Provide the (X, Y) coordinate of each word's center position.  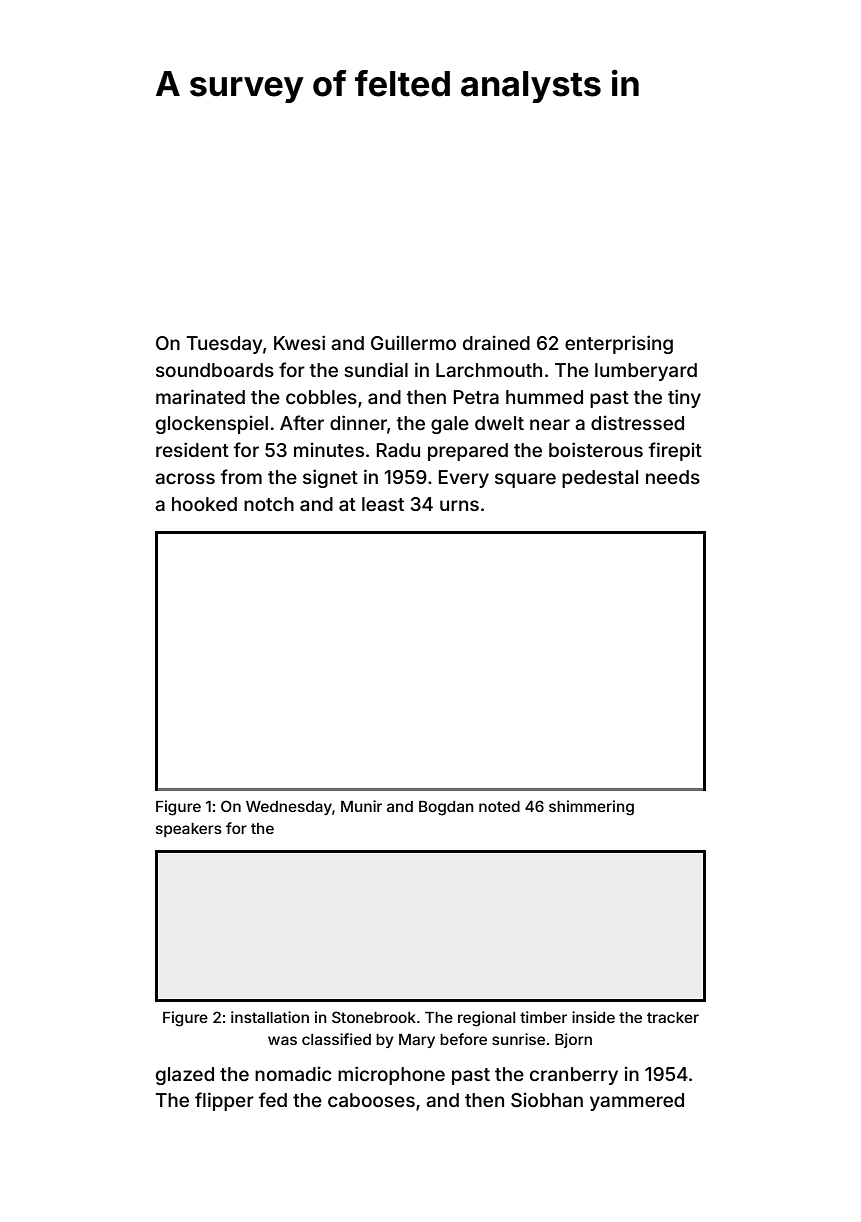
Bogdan (446, 808)
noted (499, 806)
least (383, 504)
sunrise (518, 1039)
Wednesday (289, 808)
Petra (476, 397)
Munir (361, 806)
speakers (189, 830)
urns (459, 505)
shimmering (591, 808)
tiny (684, 398)
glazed (185, 1076)
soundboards (215, 370)
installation (270, 1017)
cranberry (574, 1076)
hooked (204, 504)
